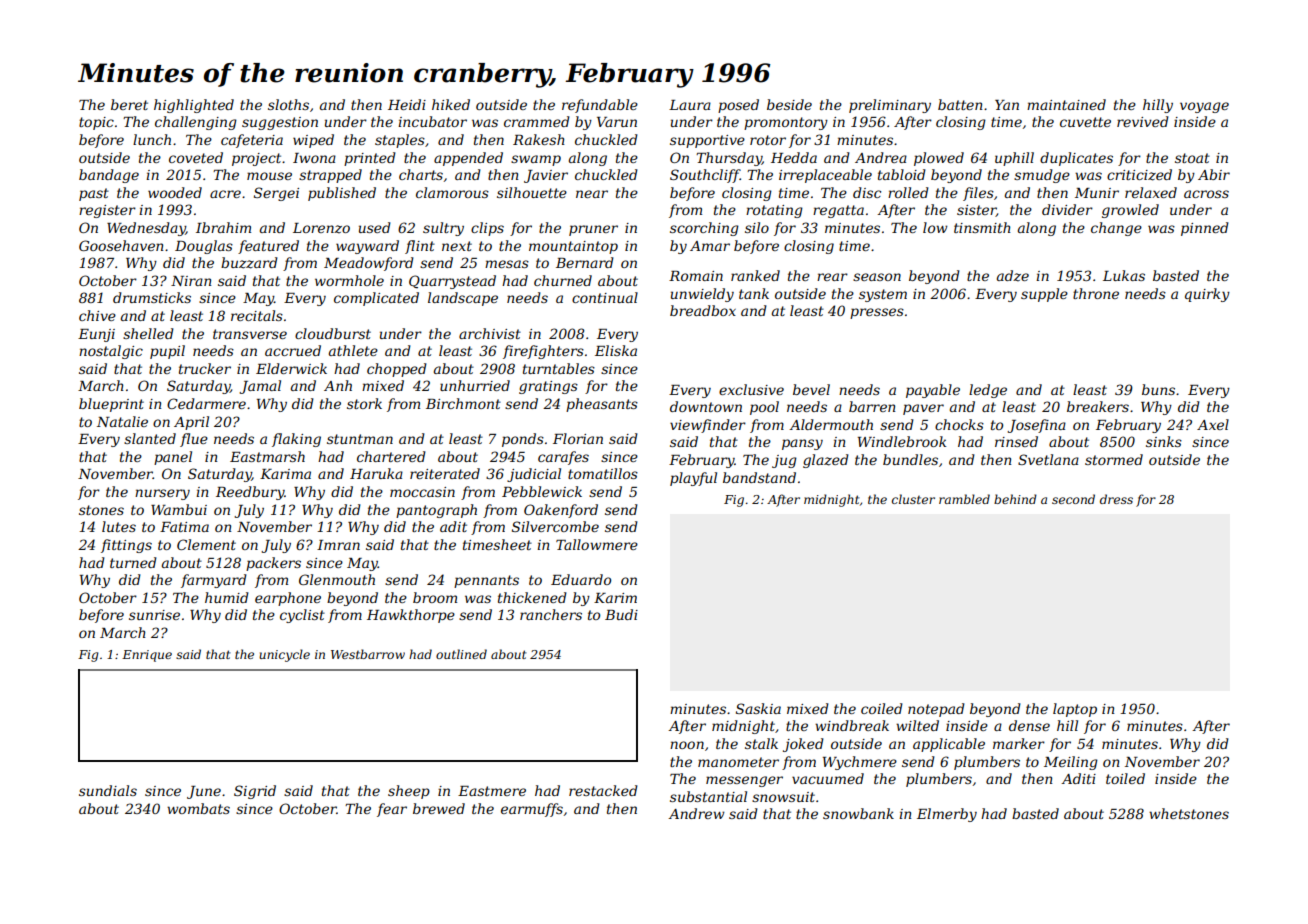  I want to click on near, so click(592, 194).
